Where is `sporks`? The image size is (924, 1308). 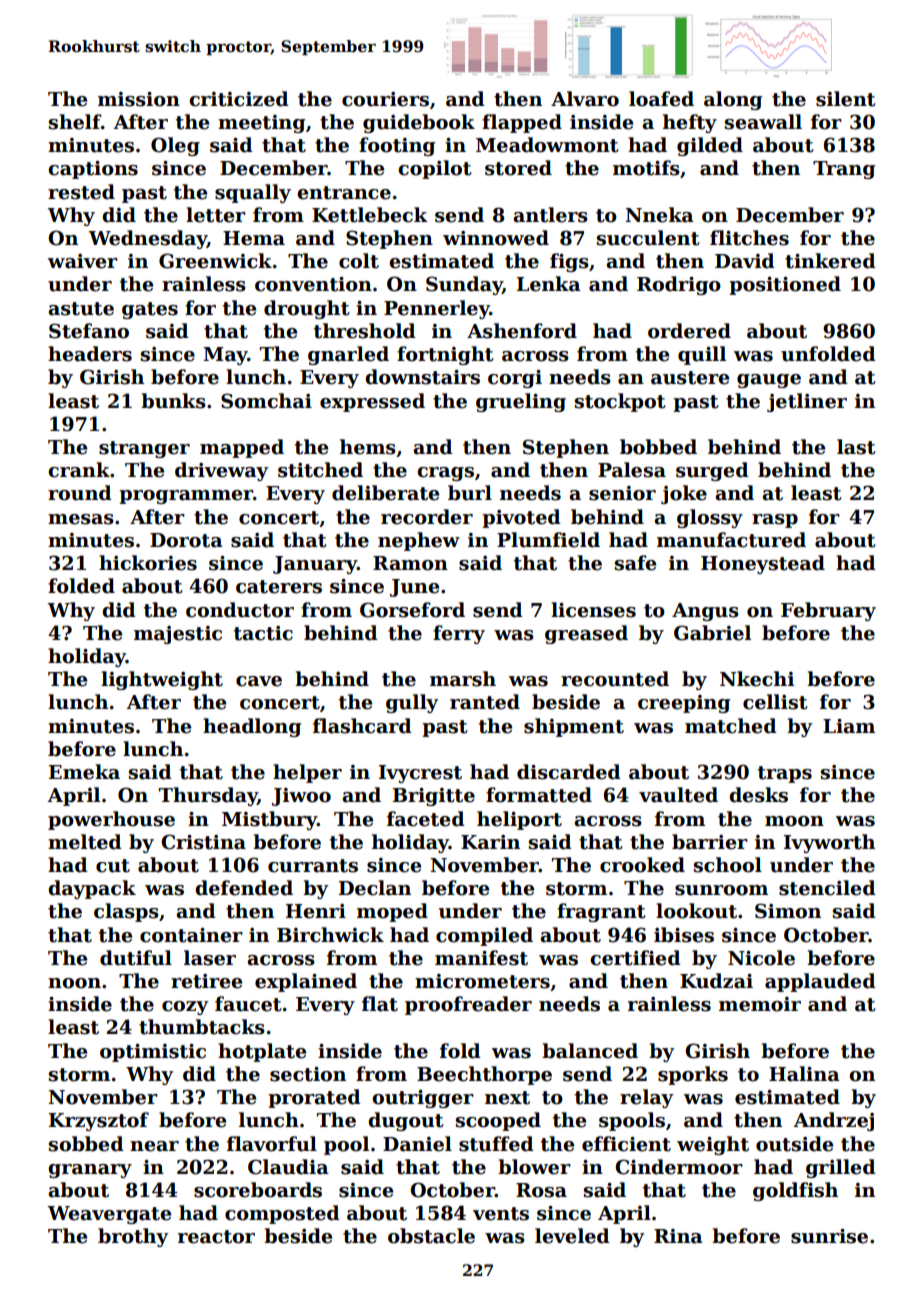 sporks is located at coordinates (693, 1075).
